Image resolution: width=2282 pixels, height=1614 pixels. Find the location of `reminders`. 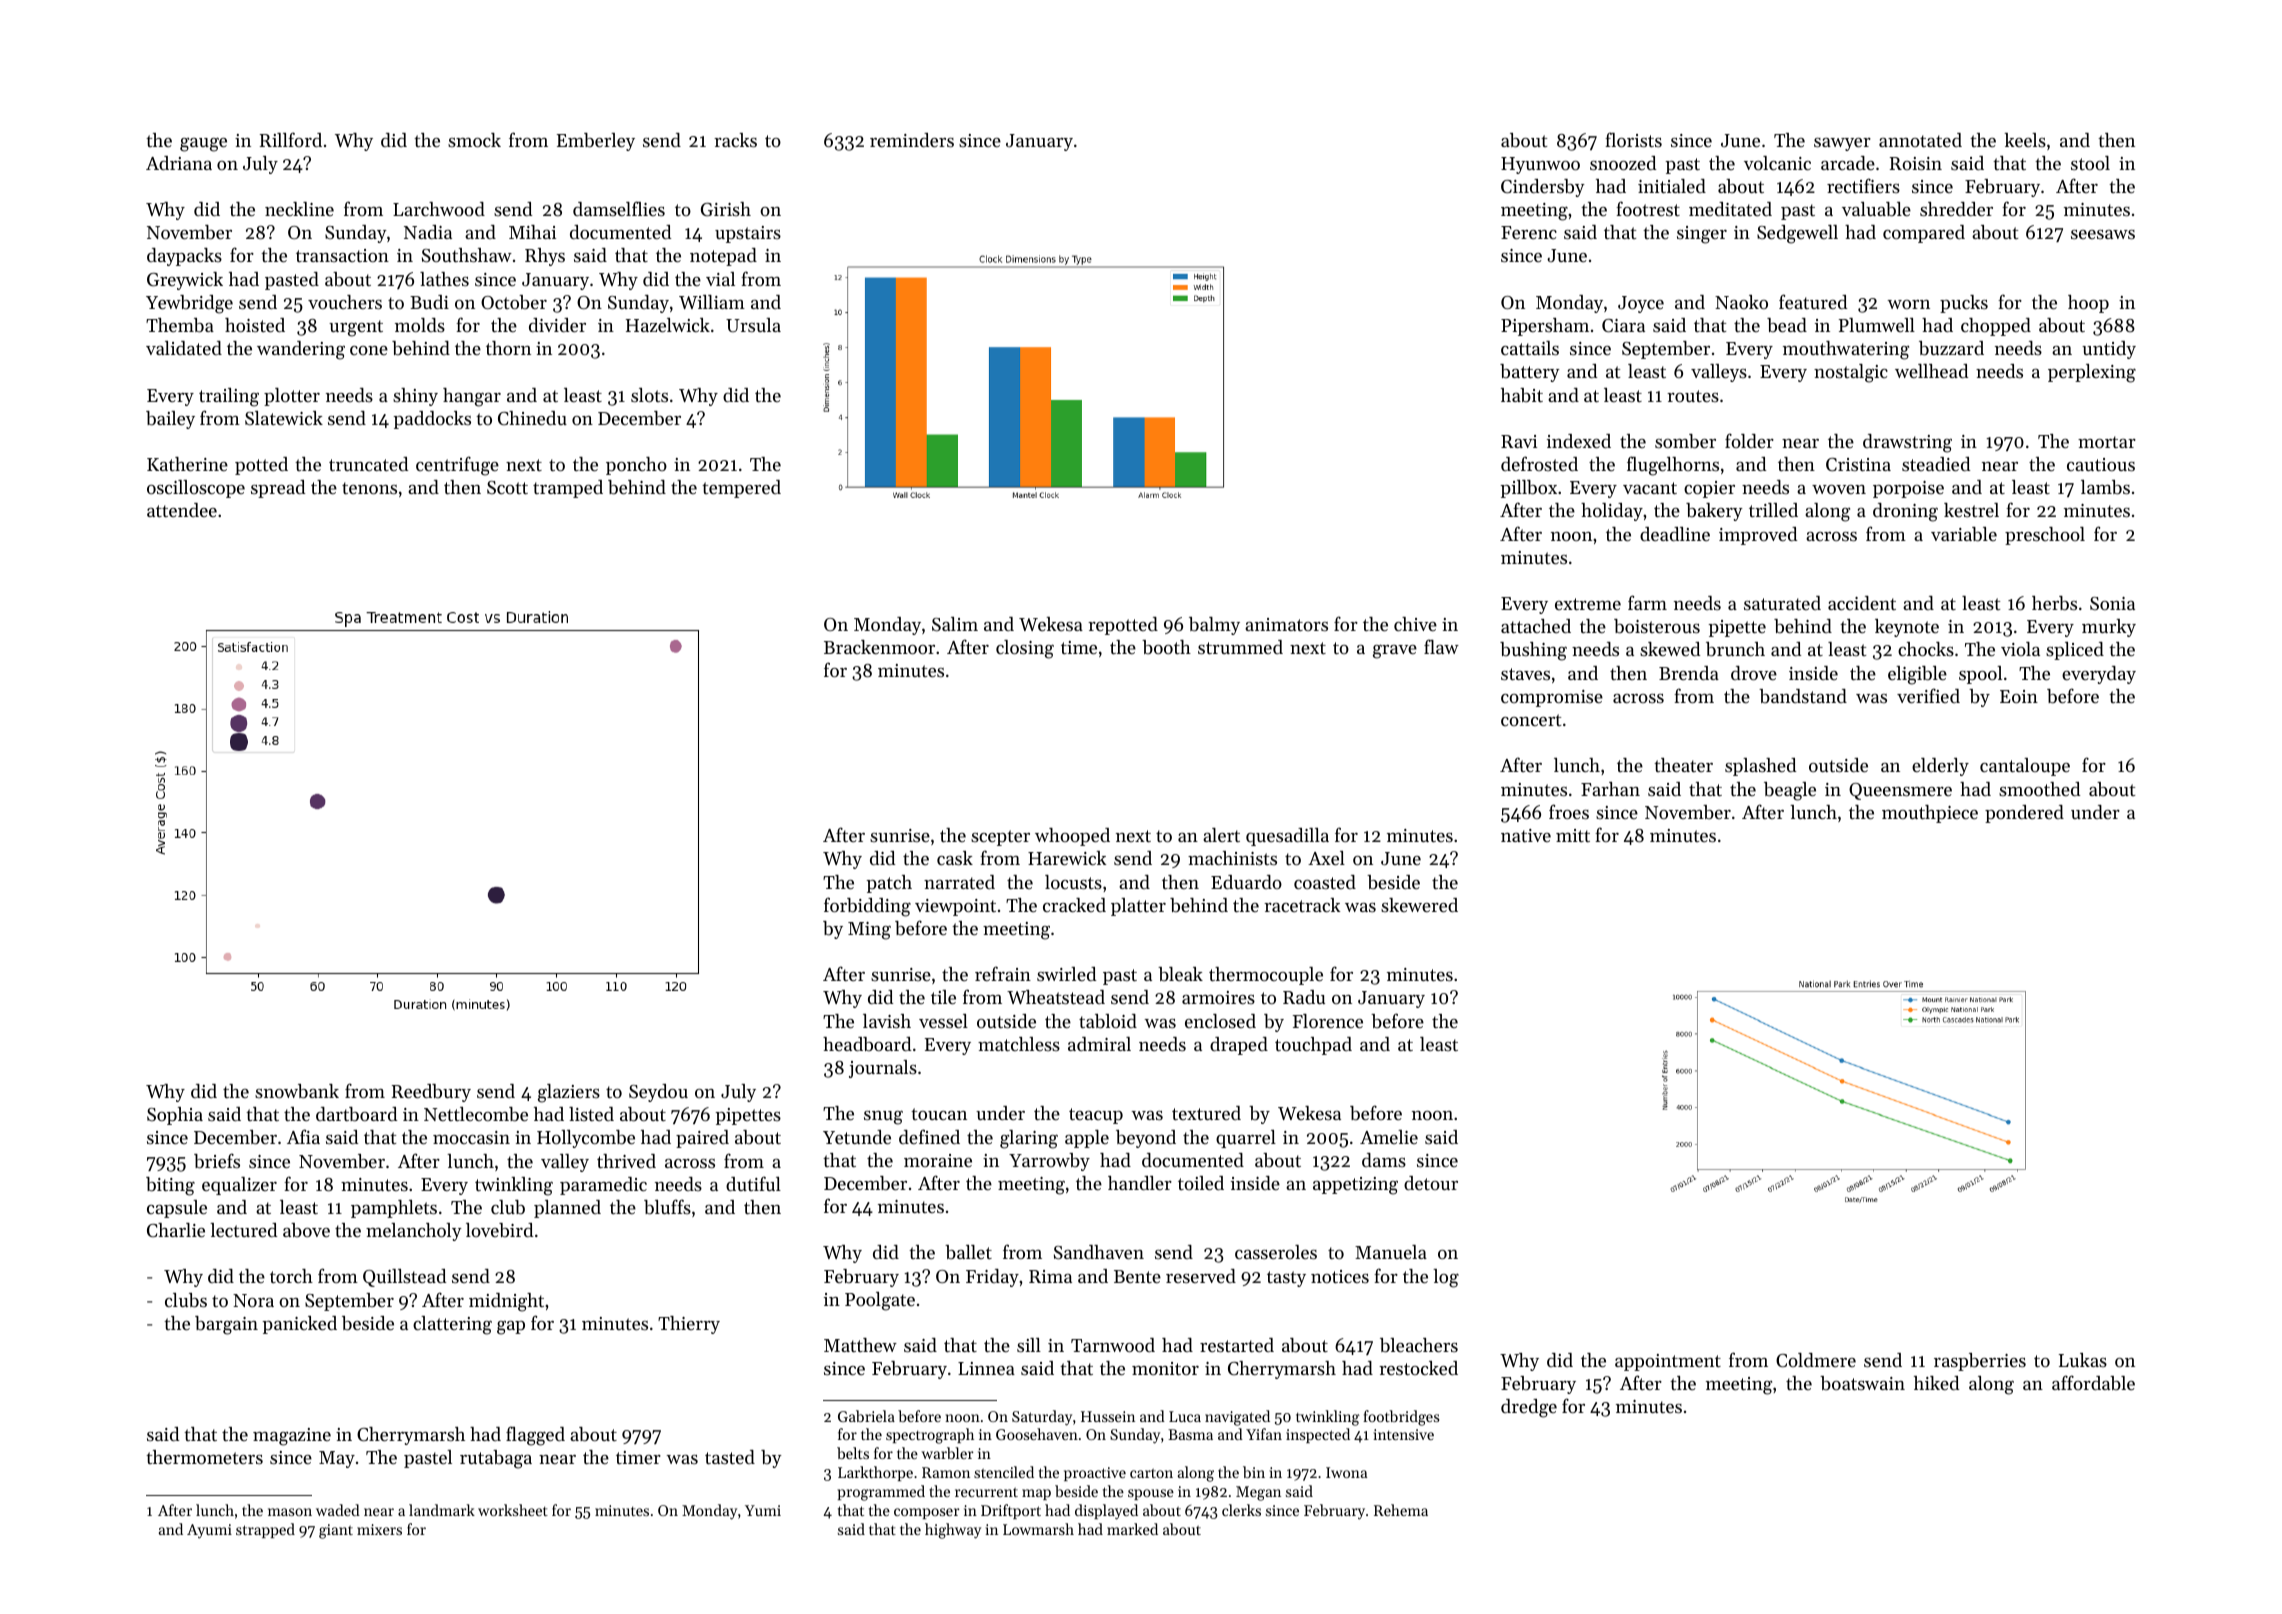

reminders is located at coordinates (912, 140).
